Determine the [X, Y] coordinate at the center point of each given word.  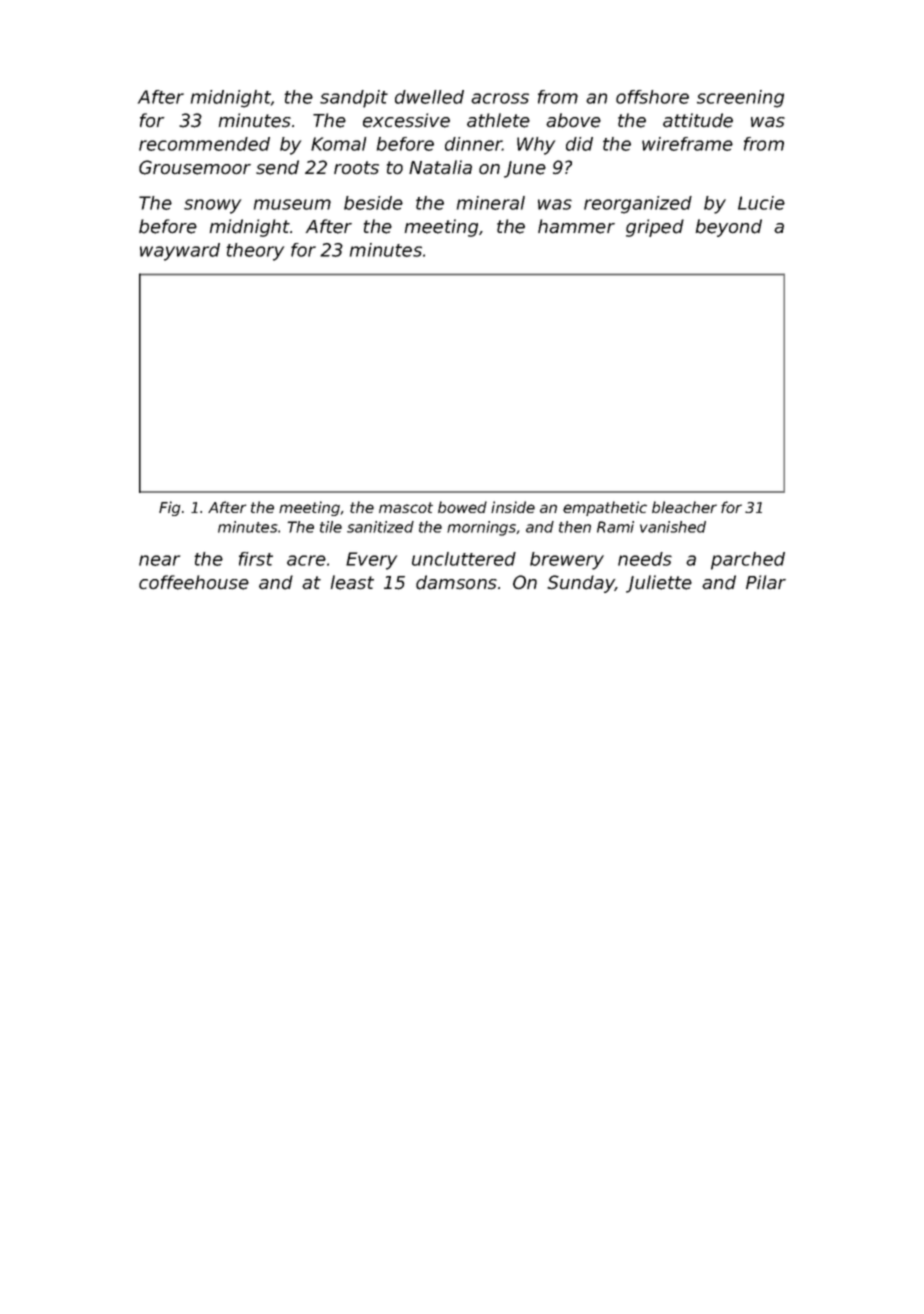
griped [655, 228]
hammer [576, 226]
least [352, 582]
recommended [204, 144]
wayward [180, 252]
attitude [698, 120]
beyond [729, 228]
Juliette [659, 584]
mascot [406, 507]
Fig [170, 508]
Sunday [581, 584]
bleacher [684, 507]
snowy [212, 206]
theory [255, 252]
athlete [498, 120]
